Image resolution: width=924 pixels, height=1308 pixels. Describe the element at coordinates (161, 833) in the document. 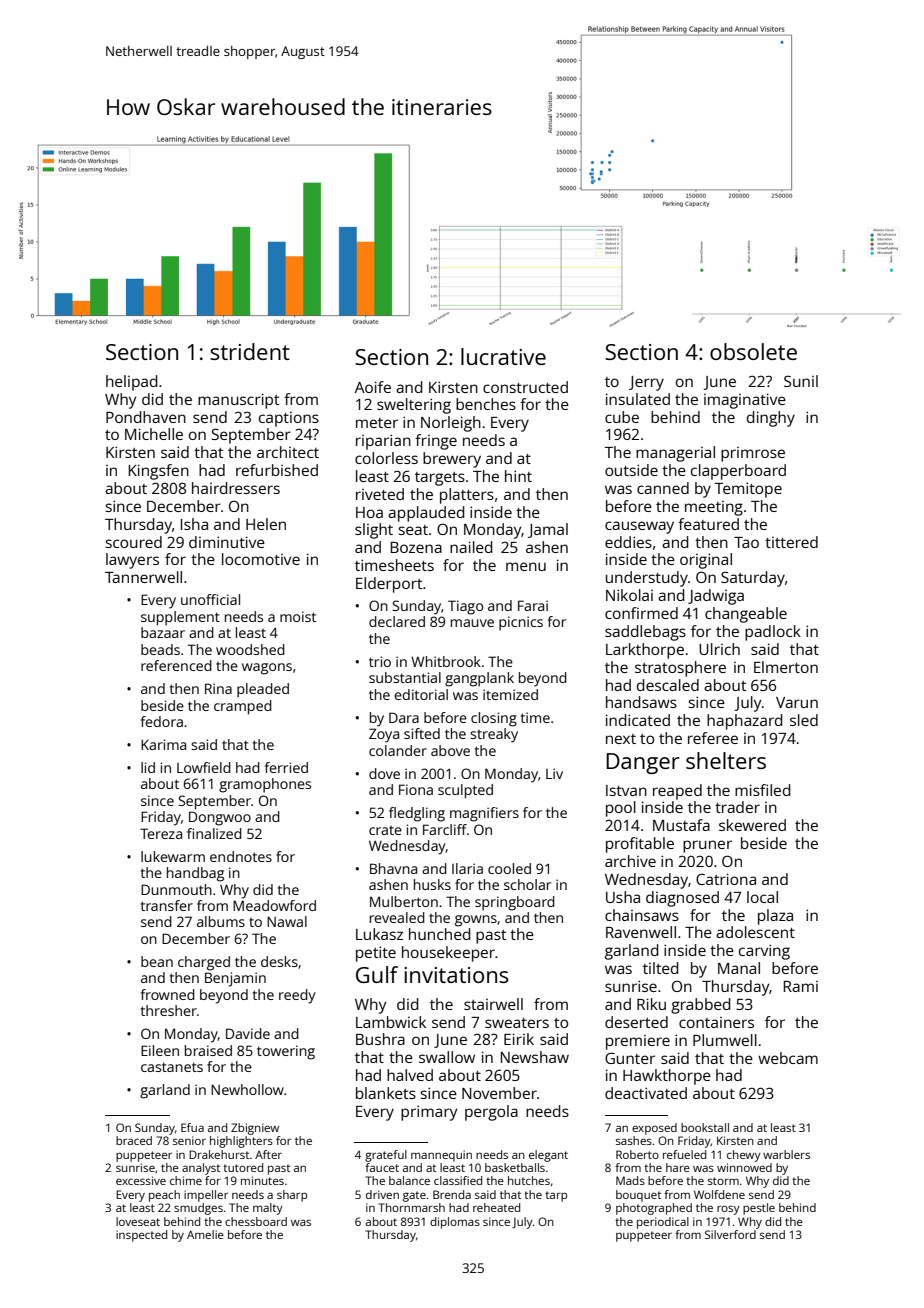

I see `Tereza` at that location.
